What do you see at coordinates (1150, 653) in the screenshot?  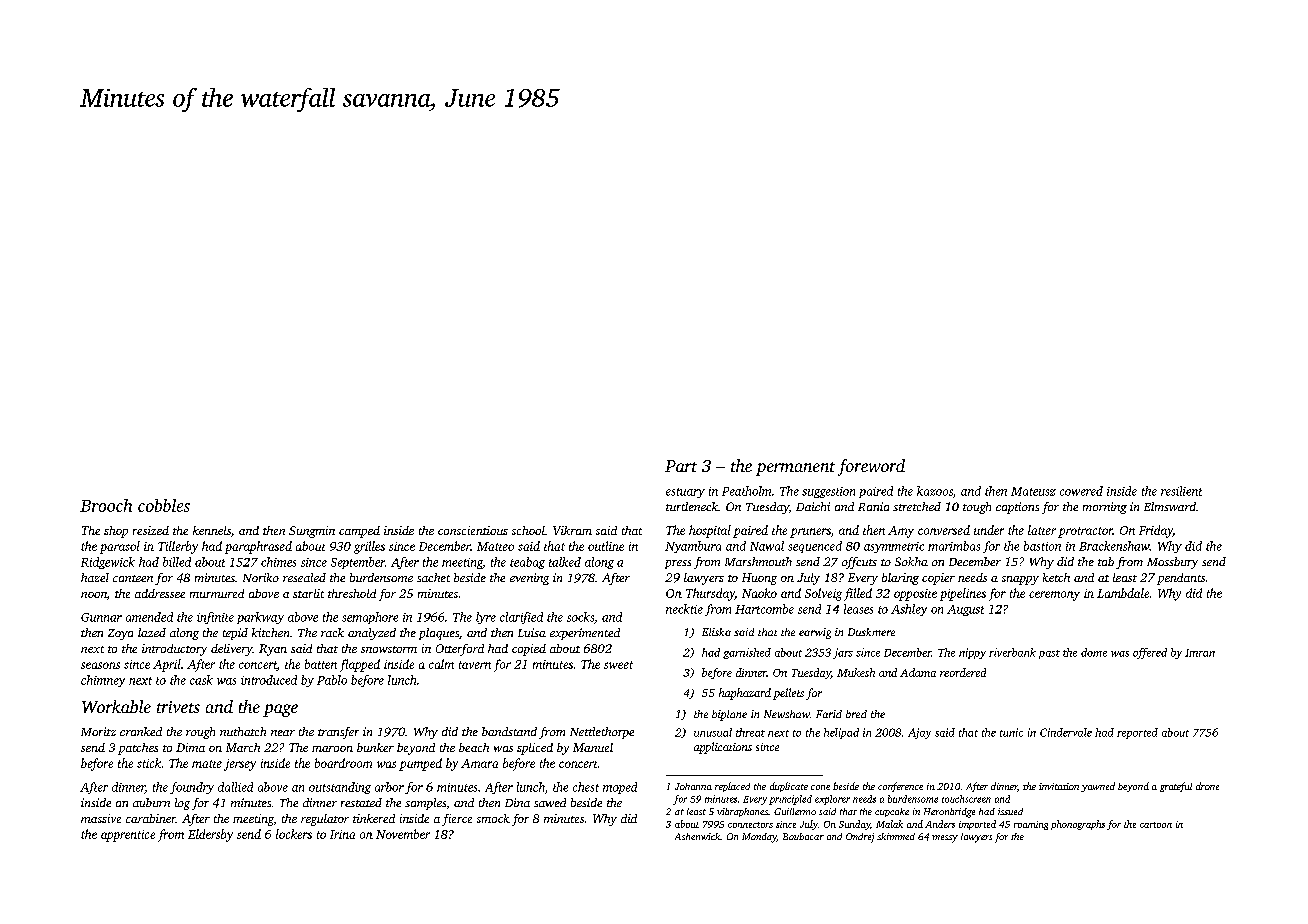 I see `offered` at bounding box center [1150, 653].
